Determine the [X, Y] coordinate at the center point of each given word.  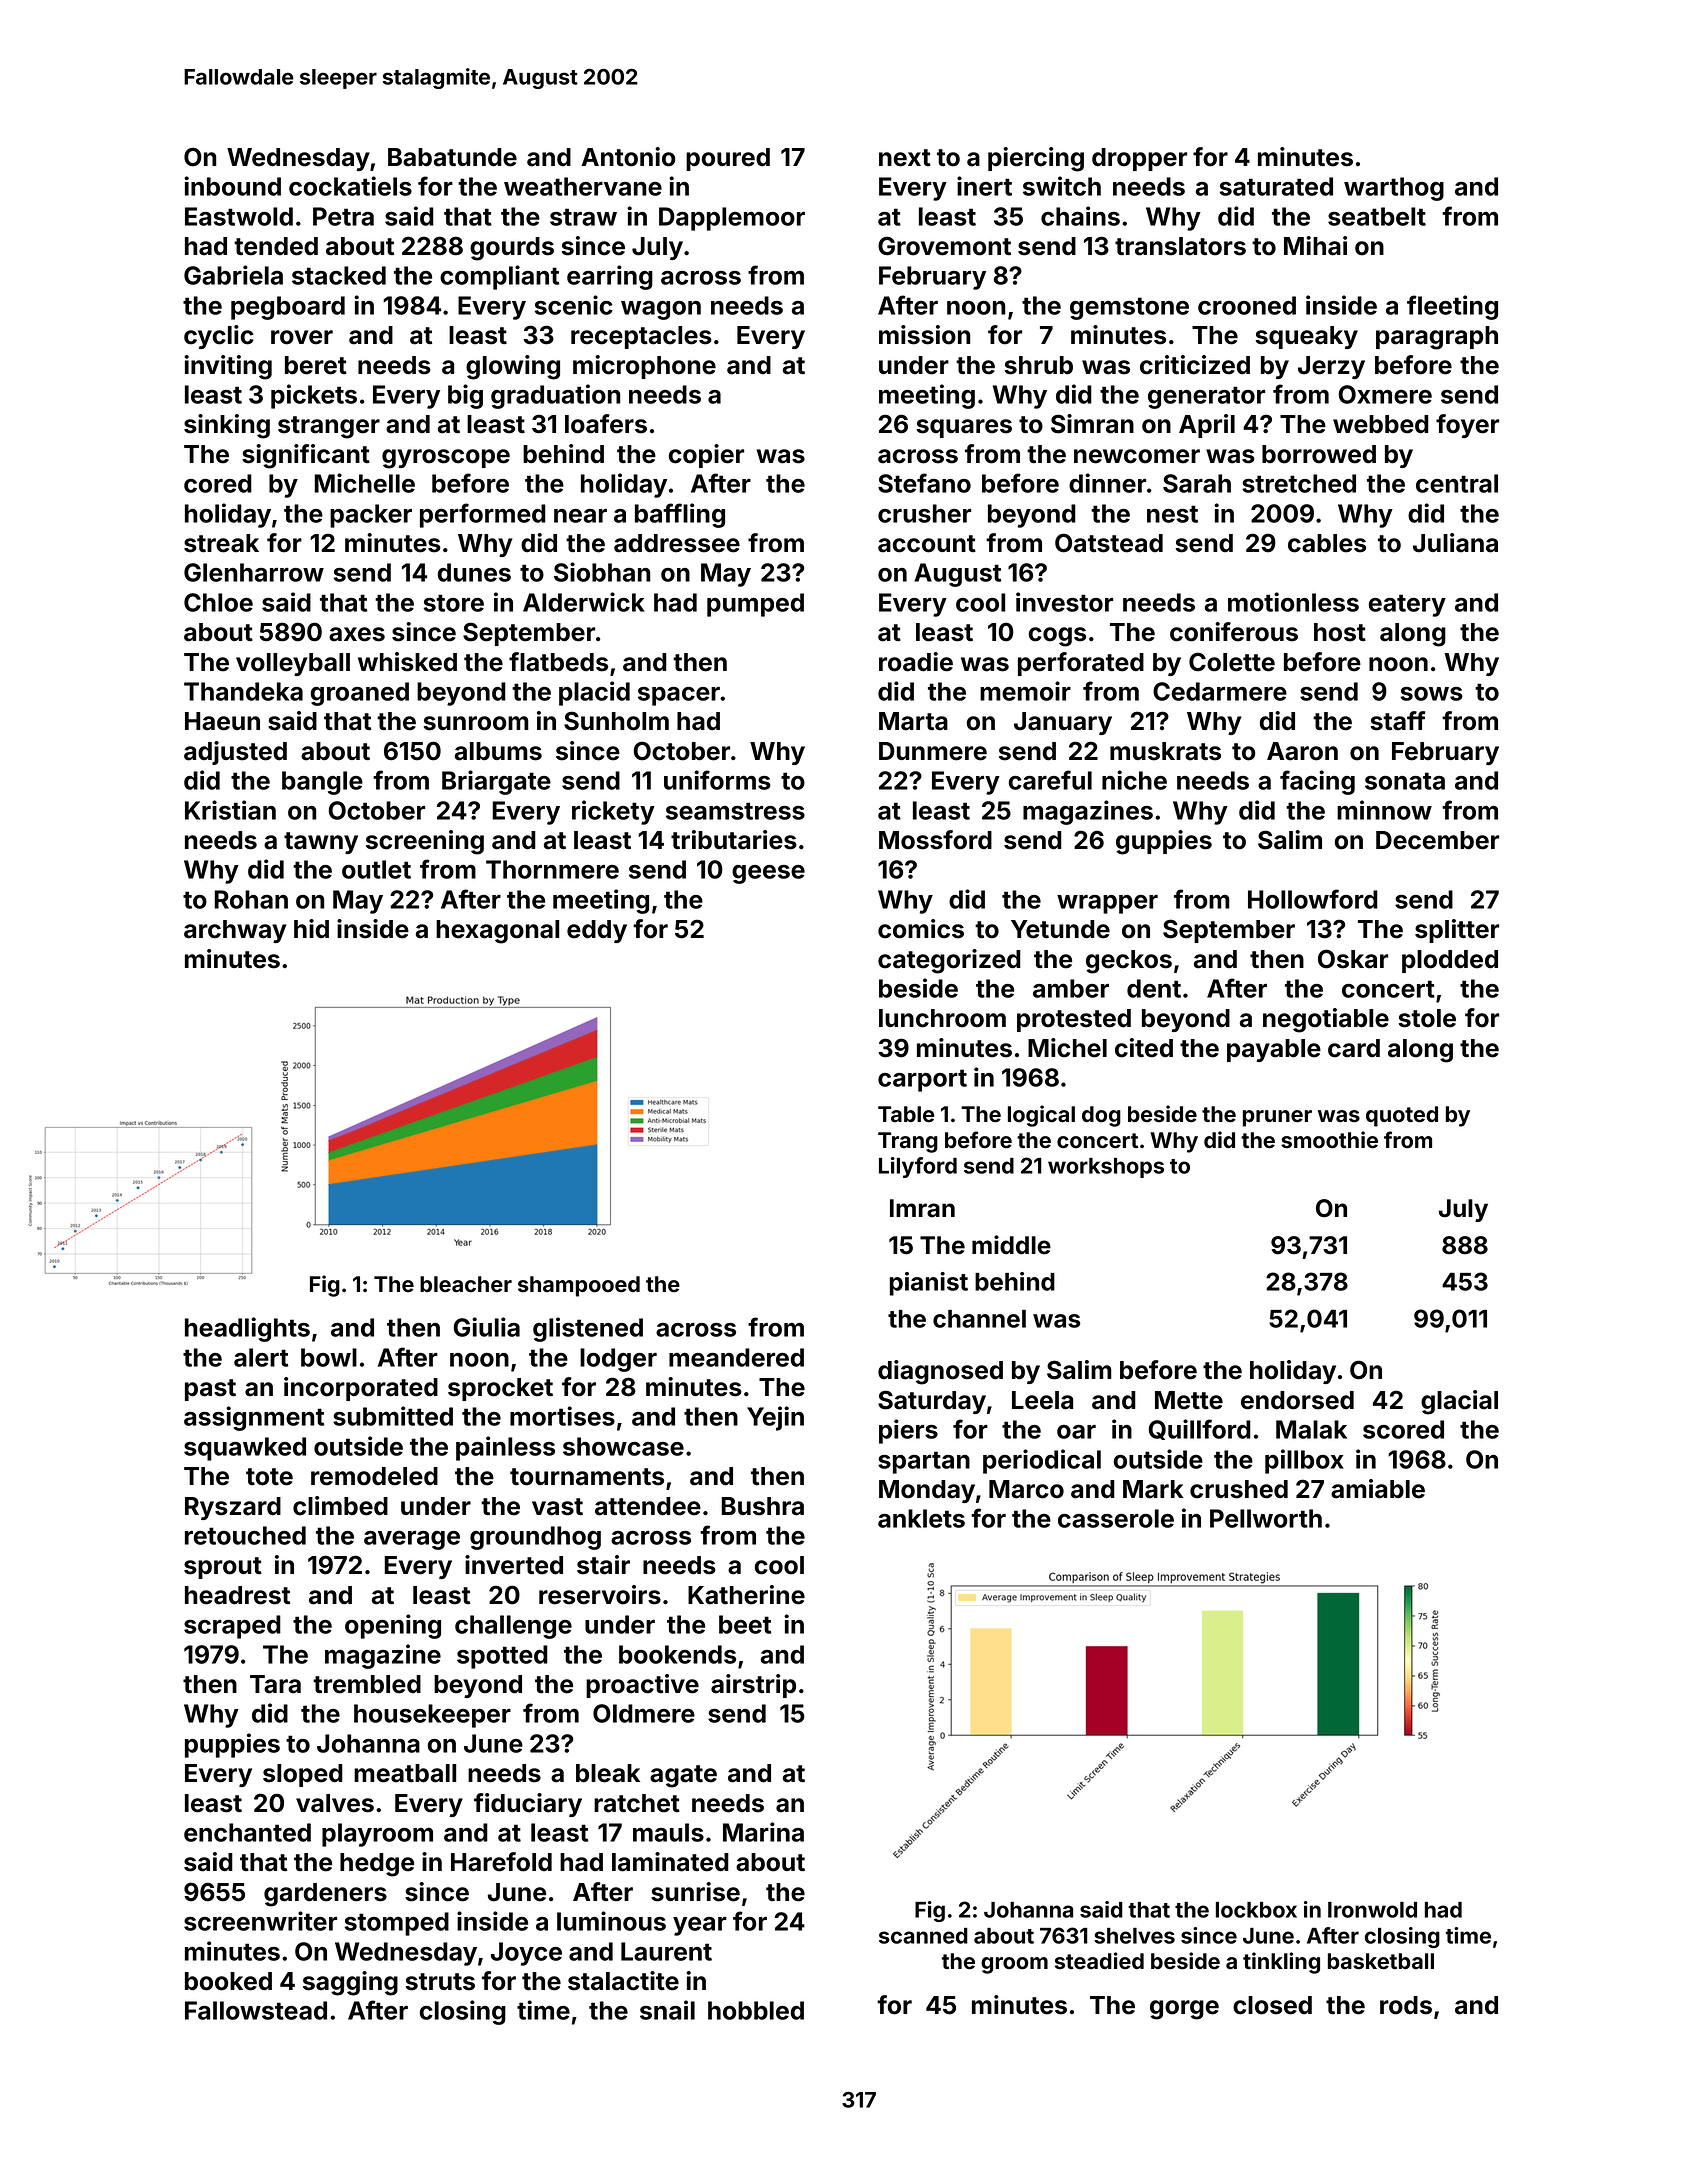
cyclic [219, 337]
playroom [377, 1835]
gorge [1184, 2010]
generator [1206, 397]
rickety [613, 812]
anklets [921, 1518]
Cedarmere [1220, 691]
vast [557, 1507]
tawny [321, 843]
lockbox [1256, 1910]
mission [924, 335]
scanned [923, 1936]
